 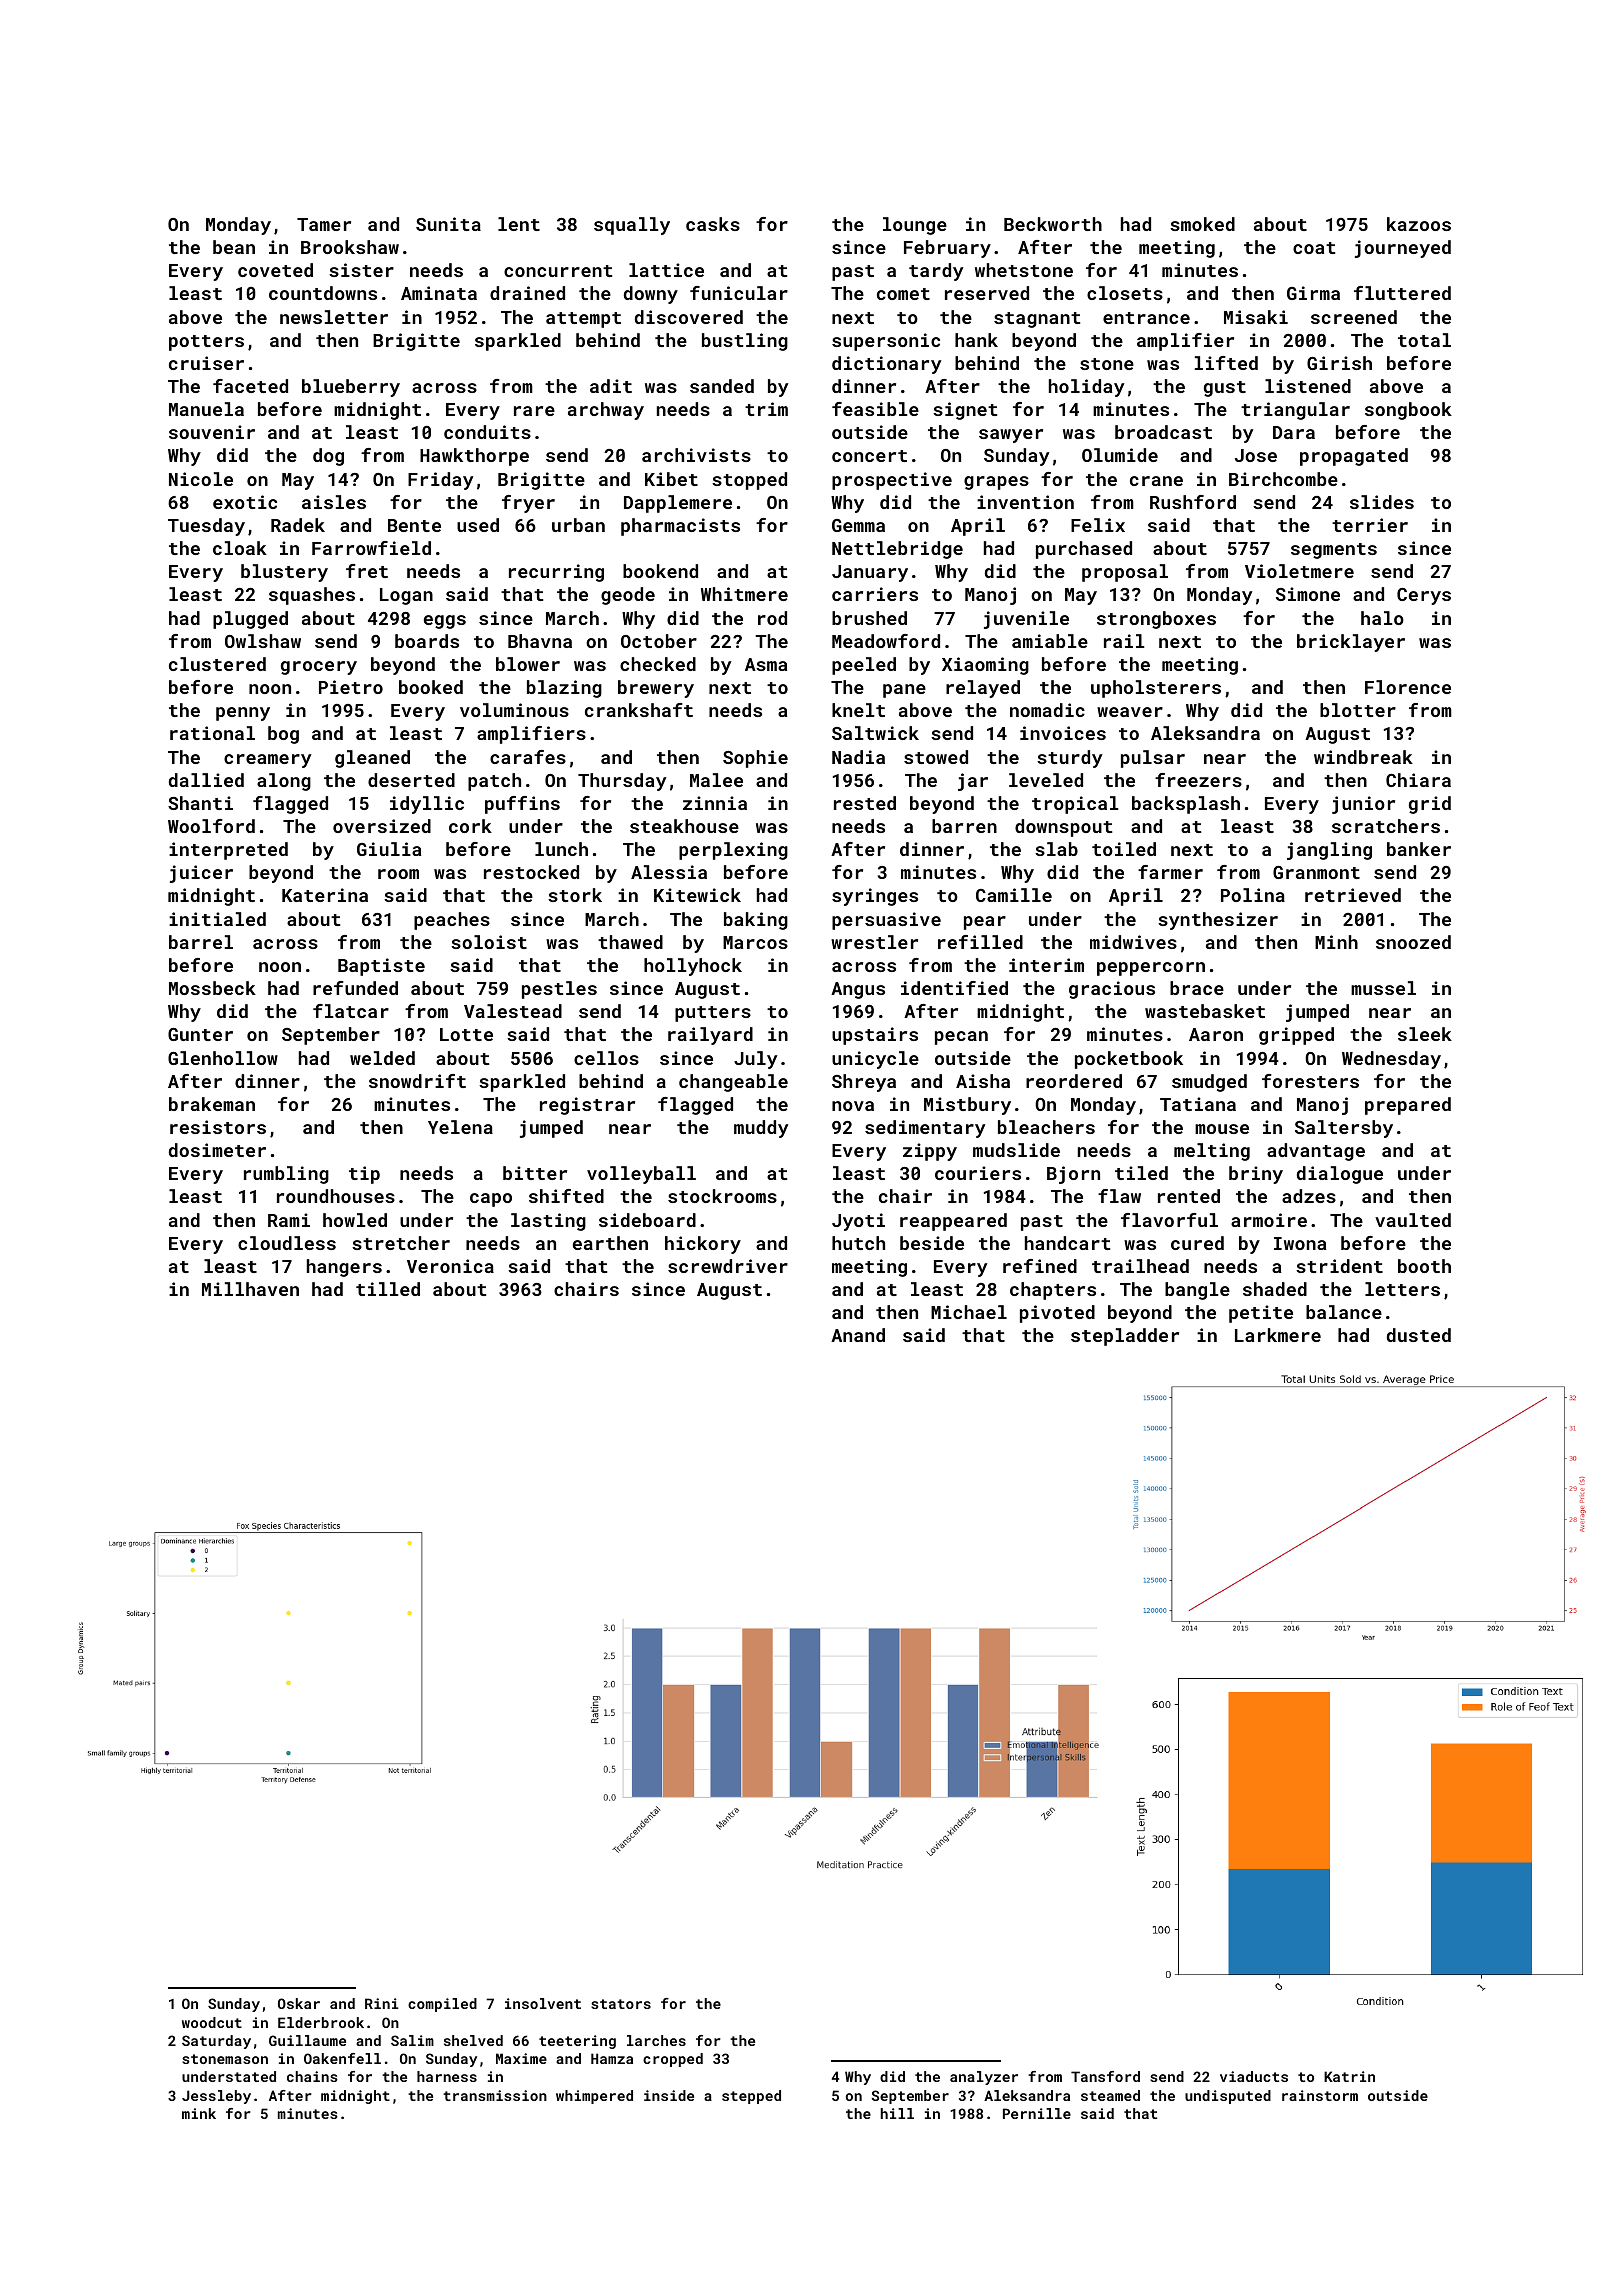 I want to click on Violetmere, so click(x=1299, y=571).
